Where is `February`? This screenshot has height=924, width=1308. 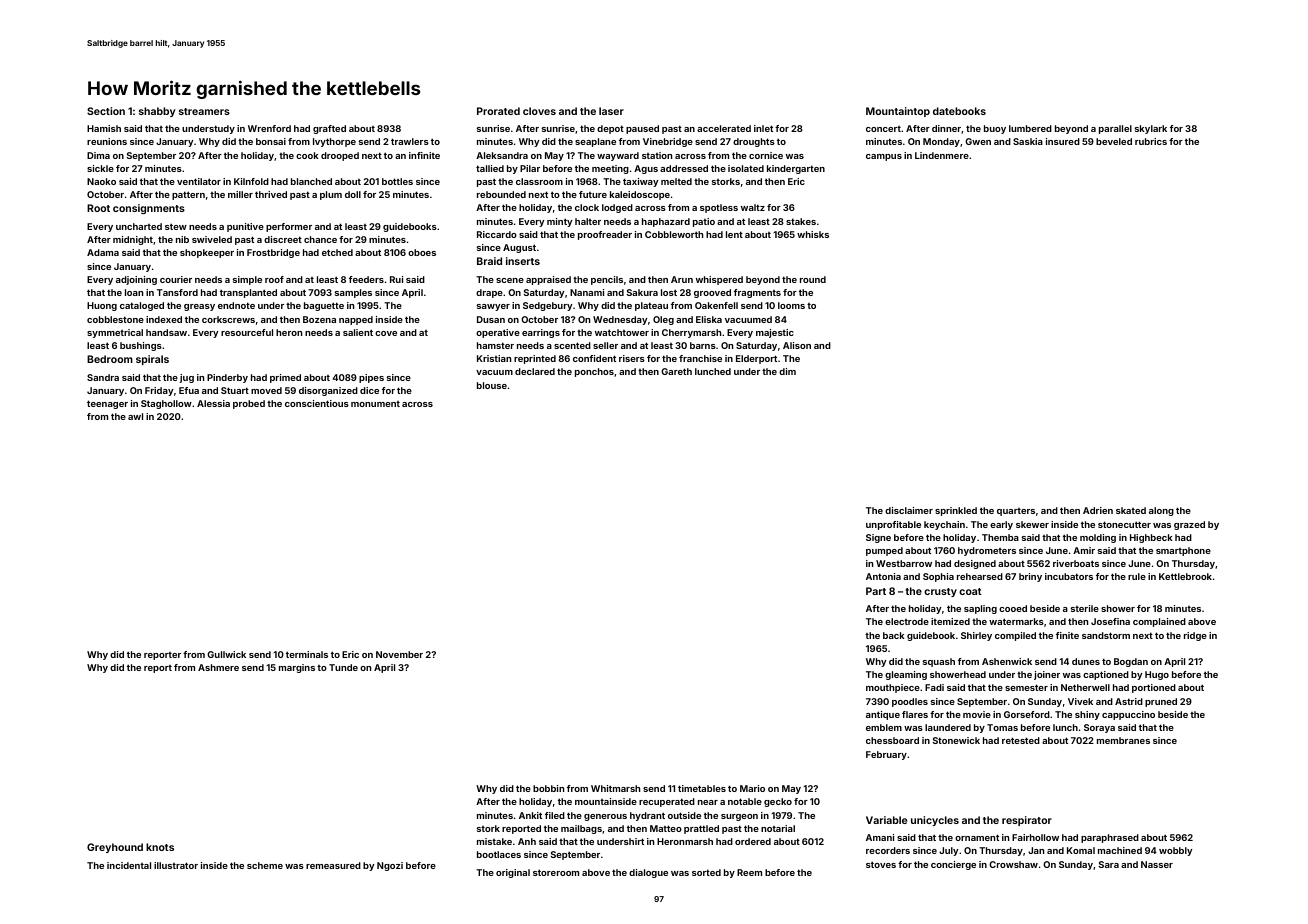 February is located at coordinates (886, 755).
